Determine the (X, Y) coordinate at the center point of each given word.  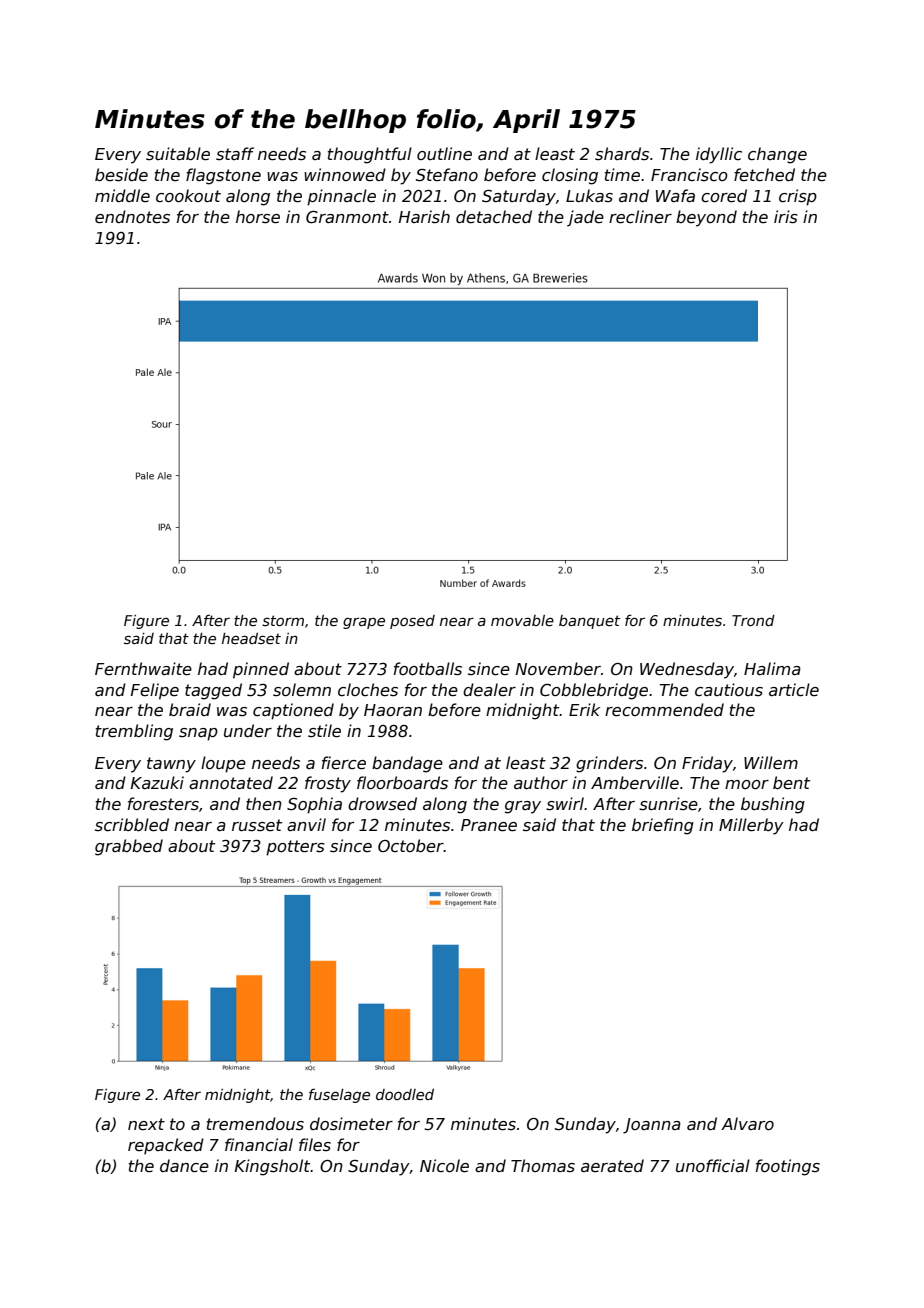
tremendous (255, 1124)
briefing (663, 826)
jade (585, 218)
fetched (764, 175)
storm (283, 620)
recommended (664, 710)
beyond (706, 218)
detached (494, 217)
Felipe (155, 691)
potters (295, 848)
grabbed (129, 847)
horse (258, 217)
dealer (489, 690)
